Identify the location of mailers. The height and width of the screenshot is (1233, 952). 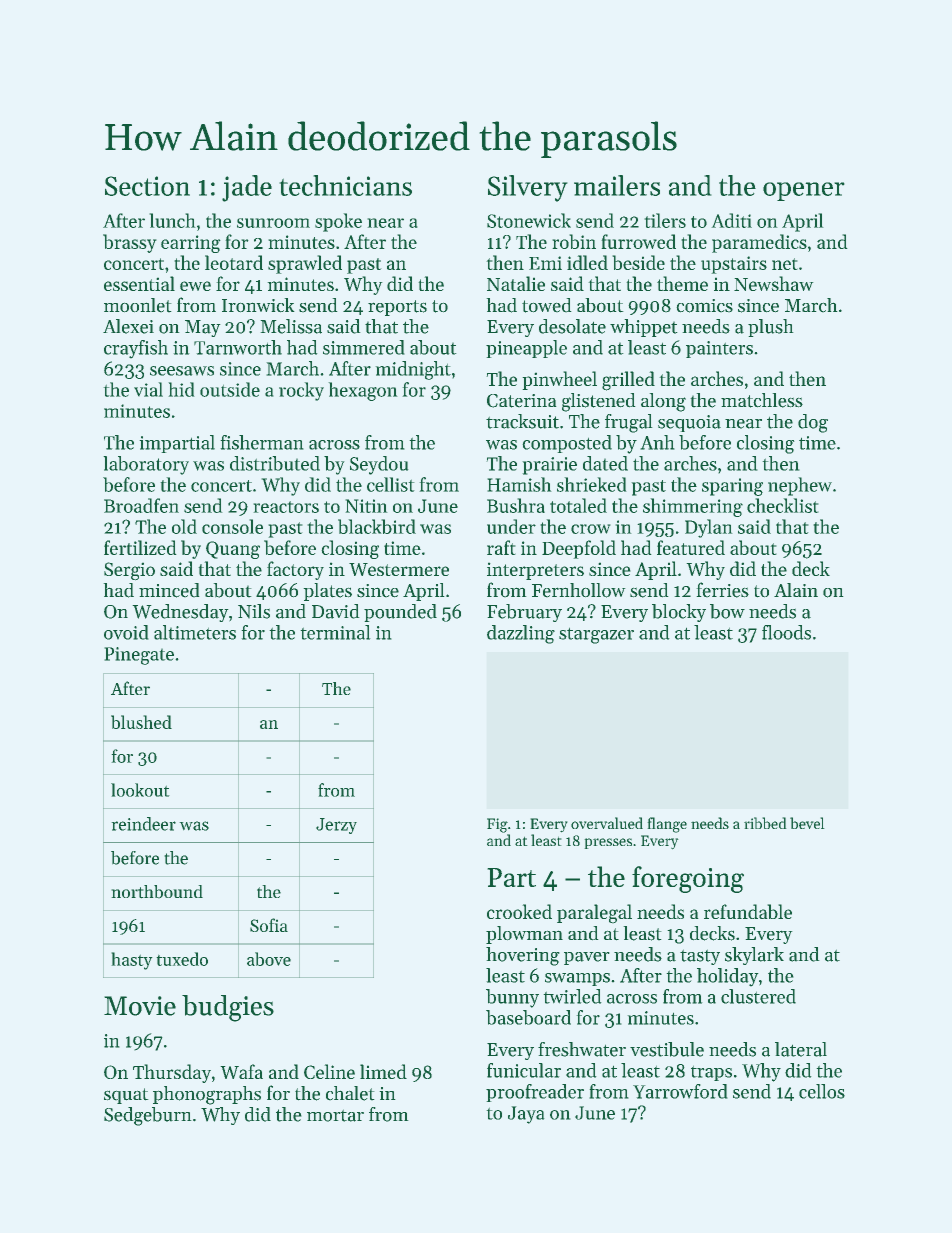
(617, 185).
